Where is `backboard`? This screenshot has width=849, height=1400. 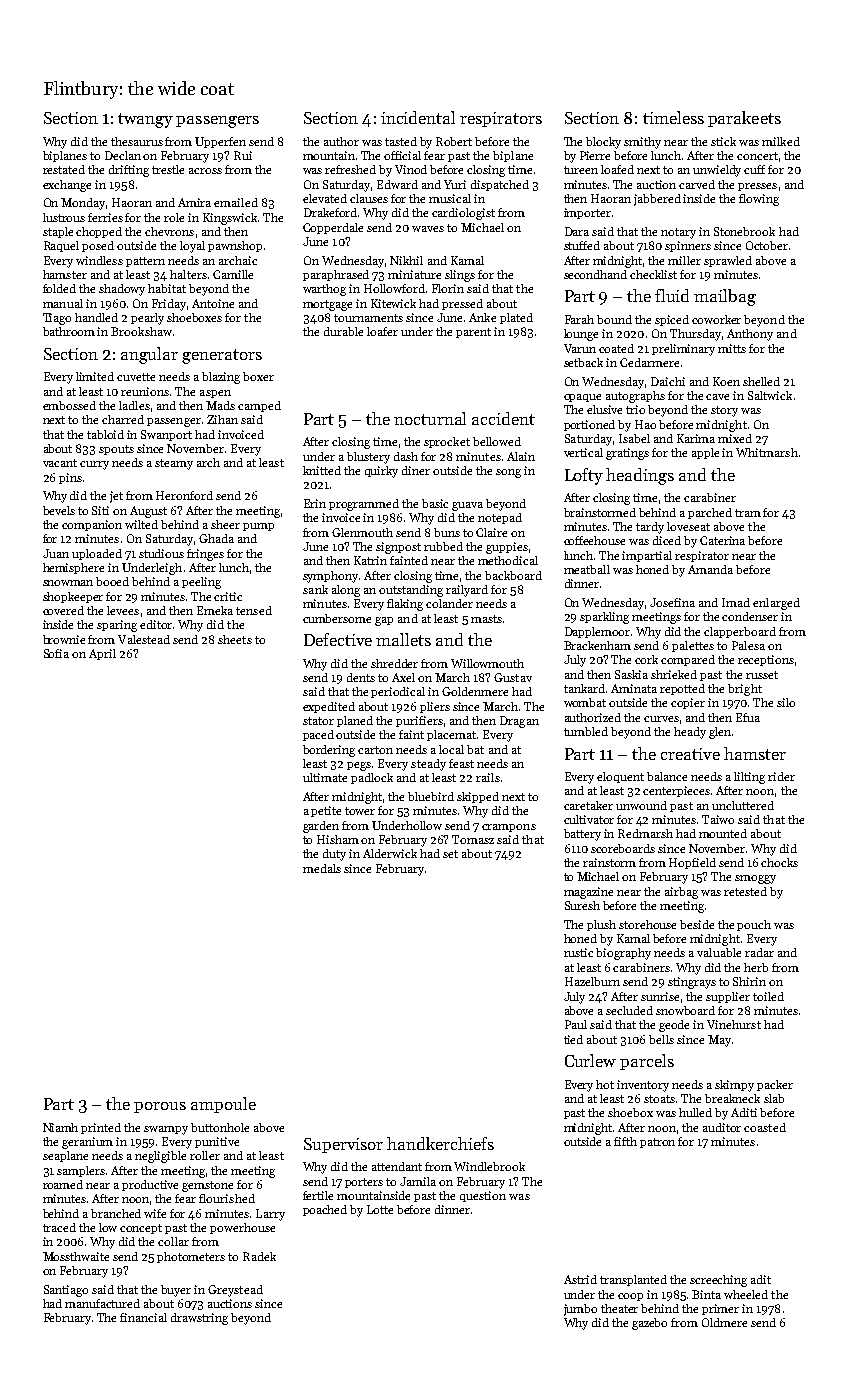
backboard is located at coordinates (513, 575).
